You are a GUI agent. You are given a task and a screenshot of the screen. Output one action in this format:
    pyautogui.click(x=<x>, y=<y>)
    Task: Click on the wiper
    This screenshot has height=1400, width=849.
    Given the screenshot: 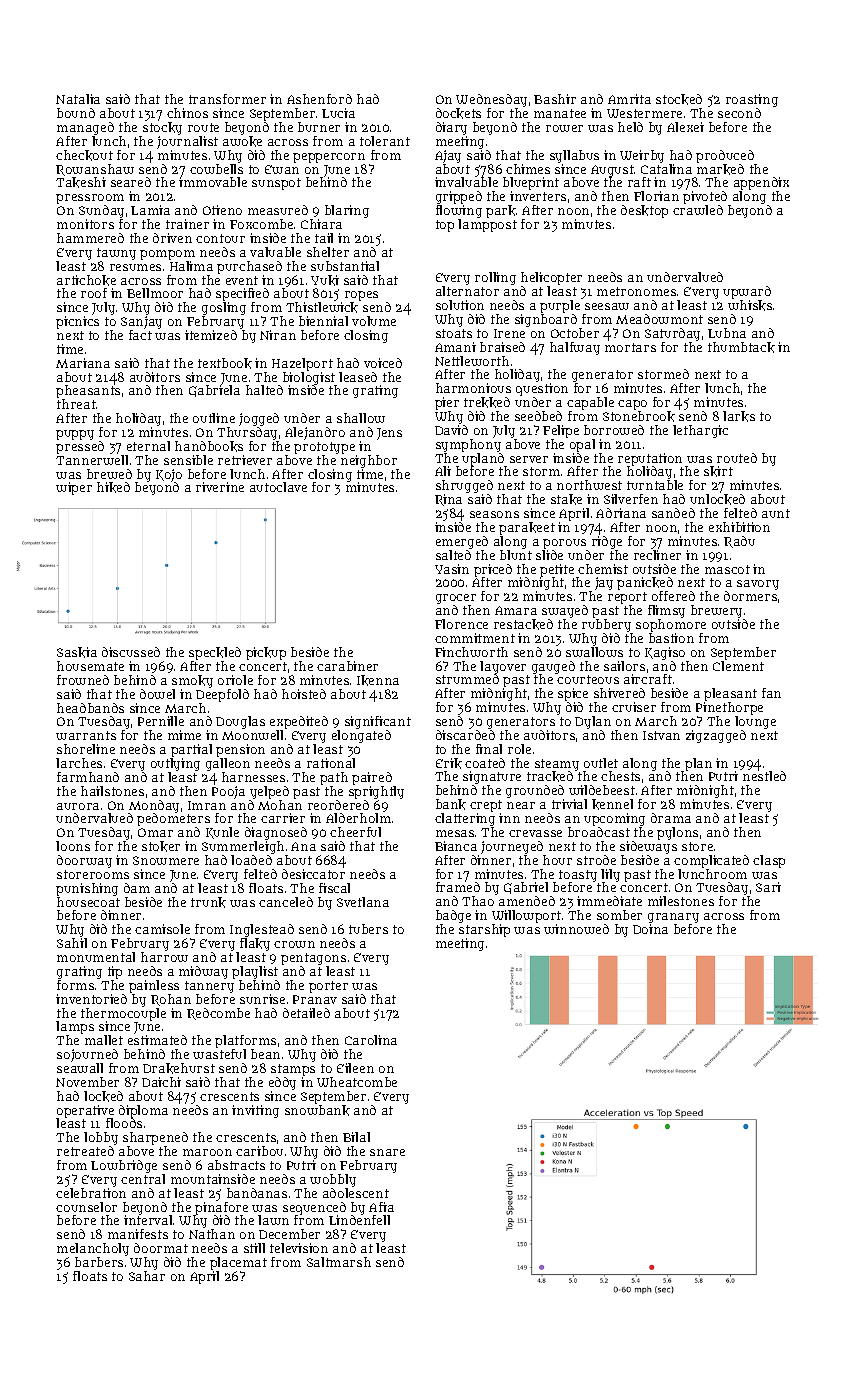 What is the action you would take?
    pyautogui.click(x=74, y=488)
